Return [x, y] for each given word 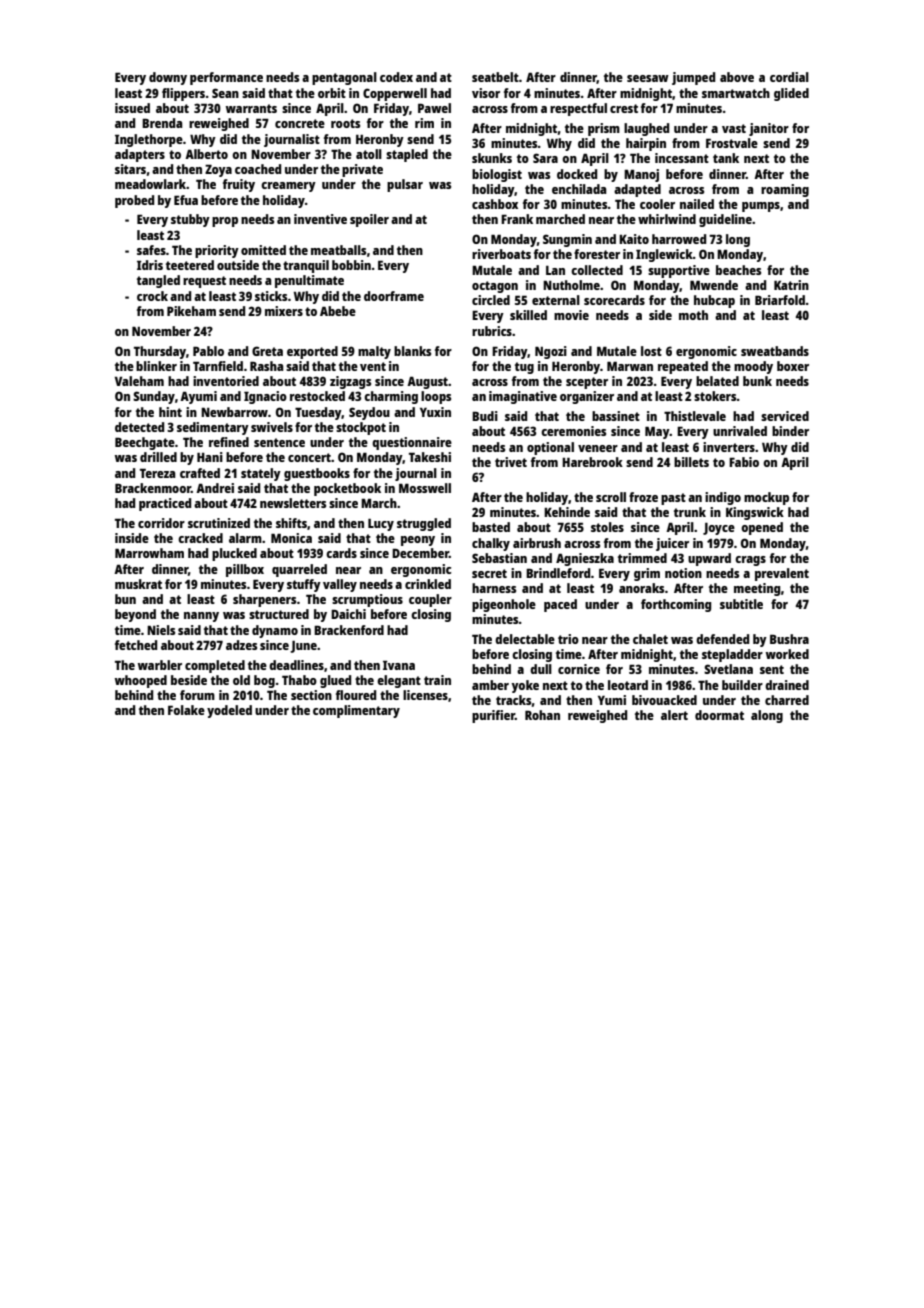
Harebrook [592, 462]
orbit [332, 93]
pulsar [405, 185]
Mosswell [425, 488]
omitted [263, 250]
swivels [272, 427]
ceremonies [573, 431]
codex [396, 77]
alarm [245, 538]
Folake [186, 710]
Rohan [542, 715]
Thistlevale [695, 416]
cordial [789, 77]
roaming [785, 190]
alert [674, 715]
